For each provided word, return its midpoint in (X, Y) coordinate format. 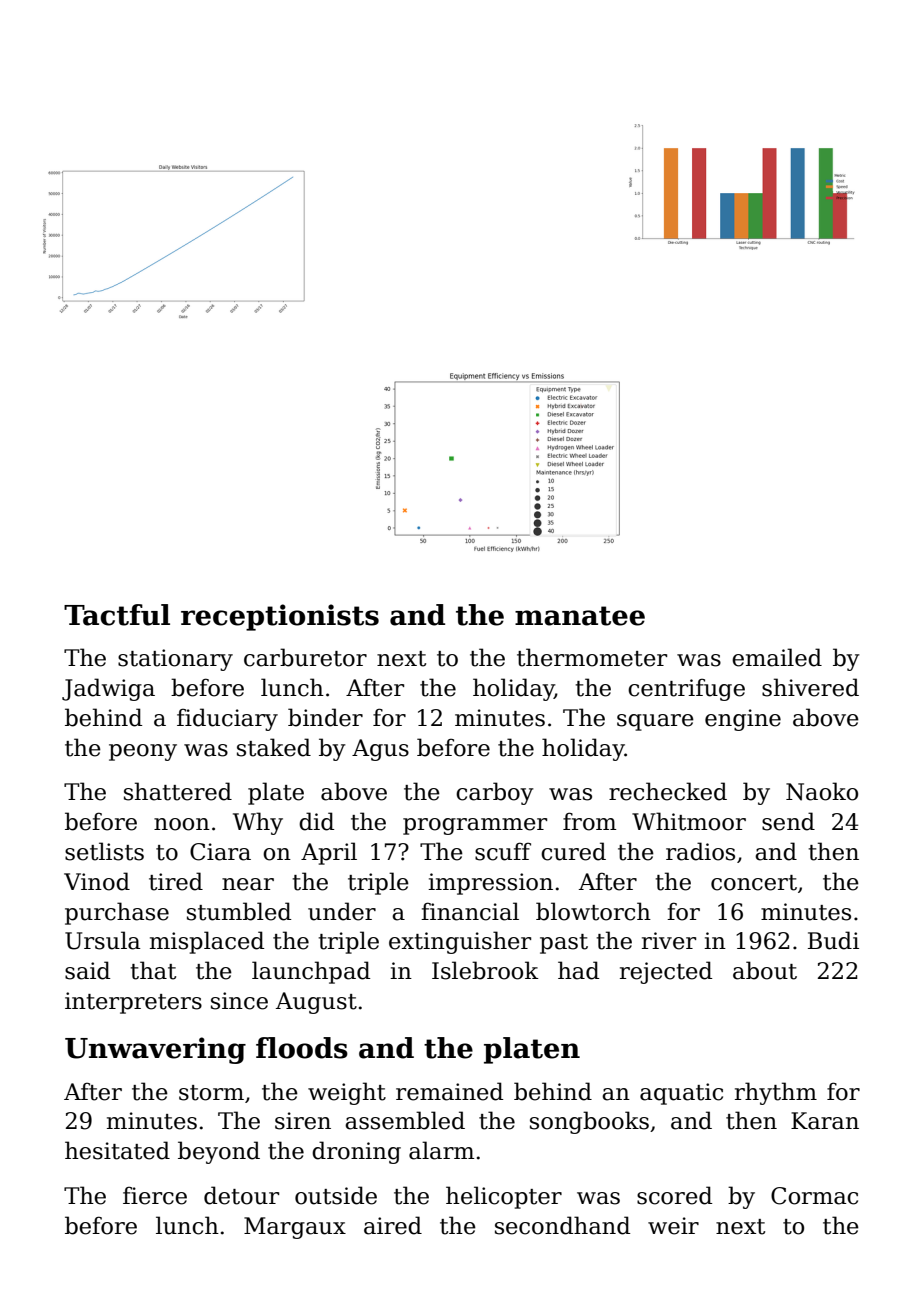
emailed (777, 657)
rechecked (668, 791)
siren (303, 1121)
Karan (825, 1121)
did (316, 821)
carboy (495, 793)
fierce (155, 1195)
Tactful (117, 615)
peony (143, 752)
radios (700, 851)
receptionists (280, 617)
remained (449, 1091)
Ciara (220, 852)
